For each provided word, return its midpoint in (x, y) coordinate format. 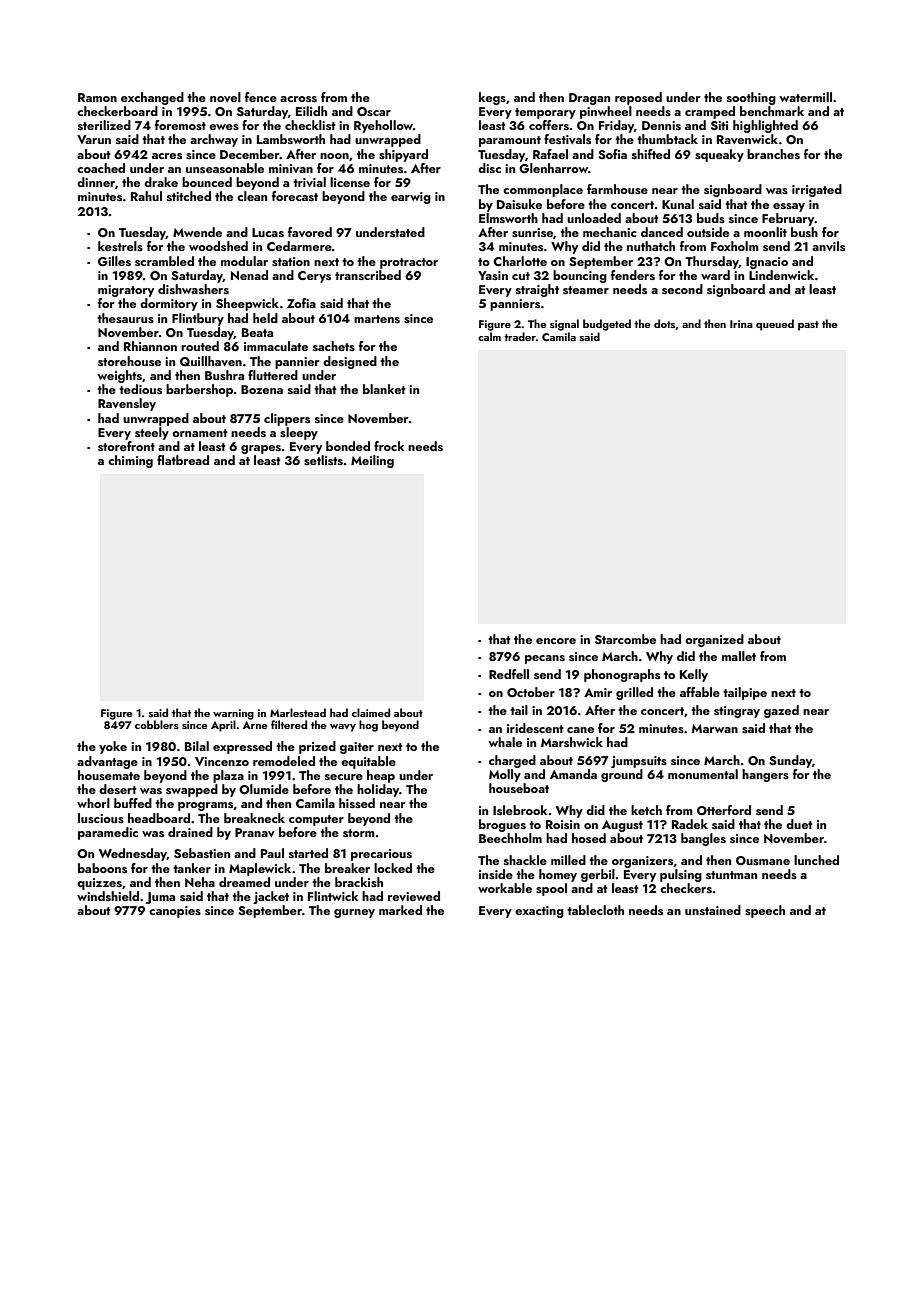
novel (225, 97)
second (682, 289)
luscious (101, 818)
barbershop (199, 390)
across (298, 99)
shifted (651, 154)
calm (489, 336)
